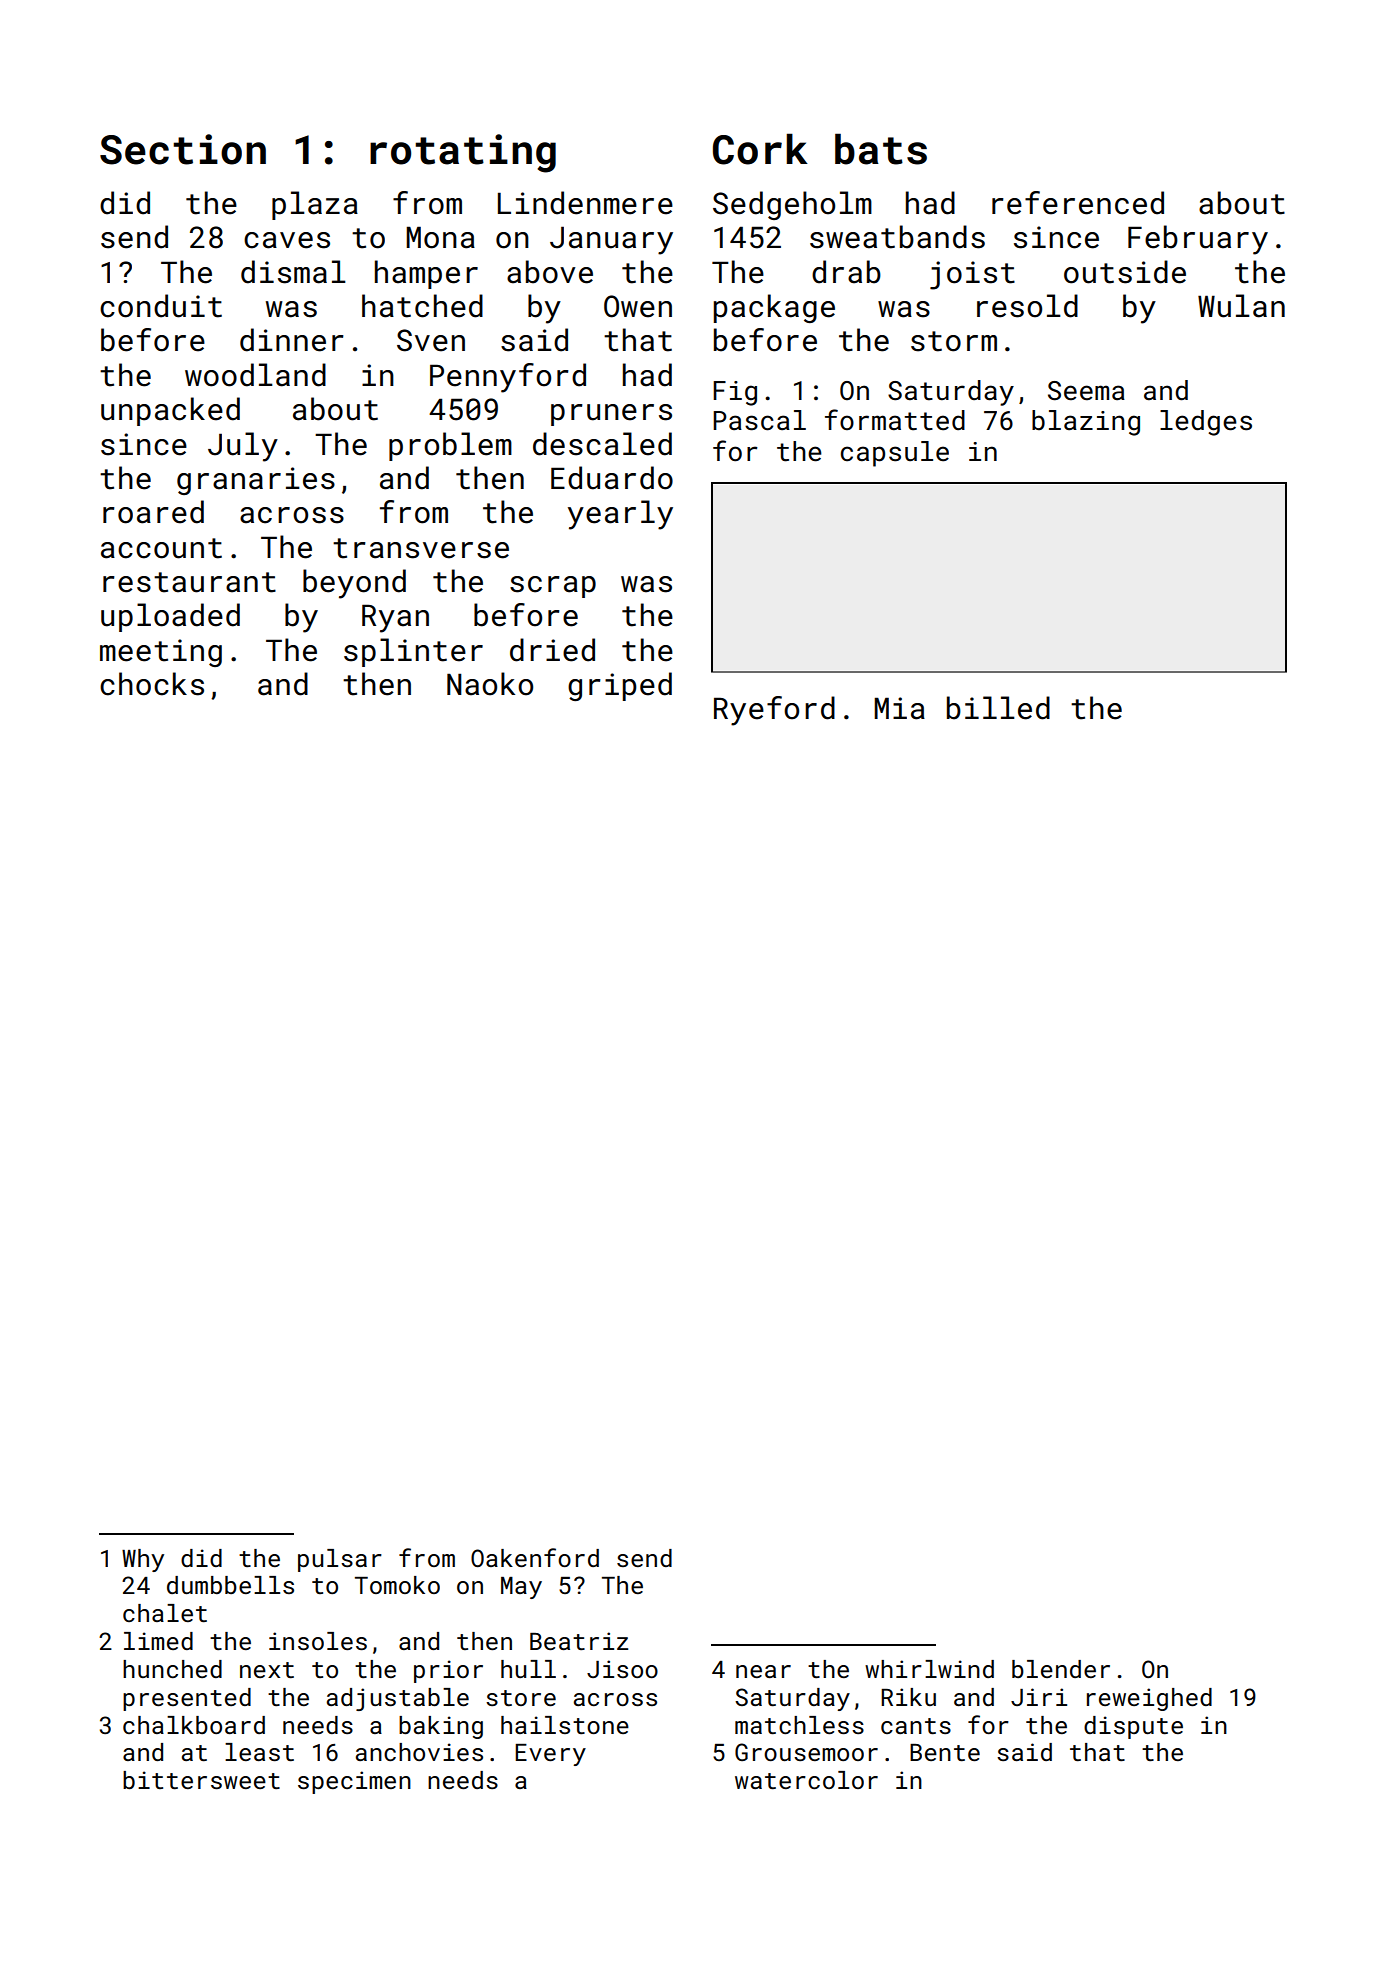  I want to click on chocks, so click(152, 684).
